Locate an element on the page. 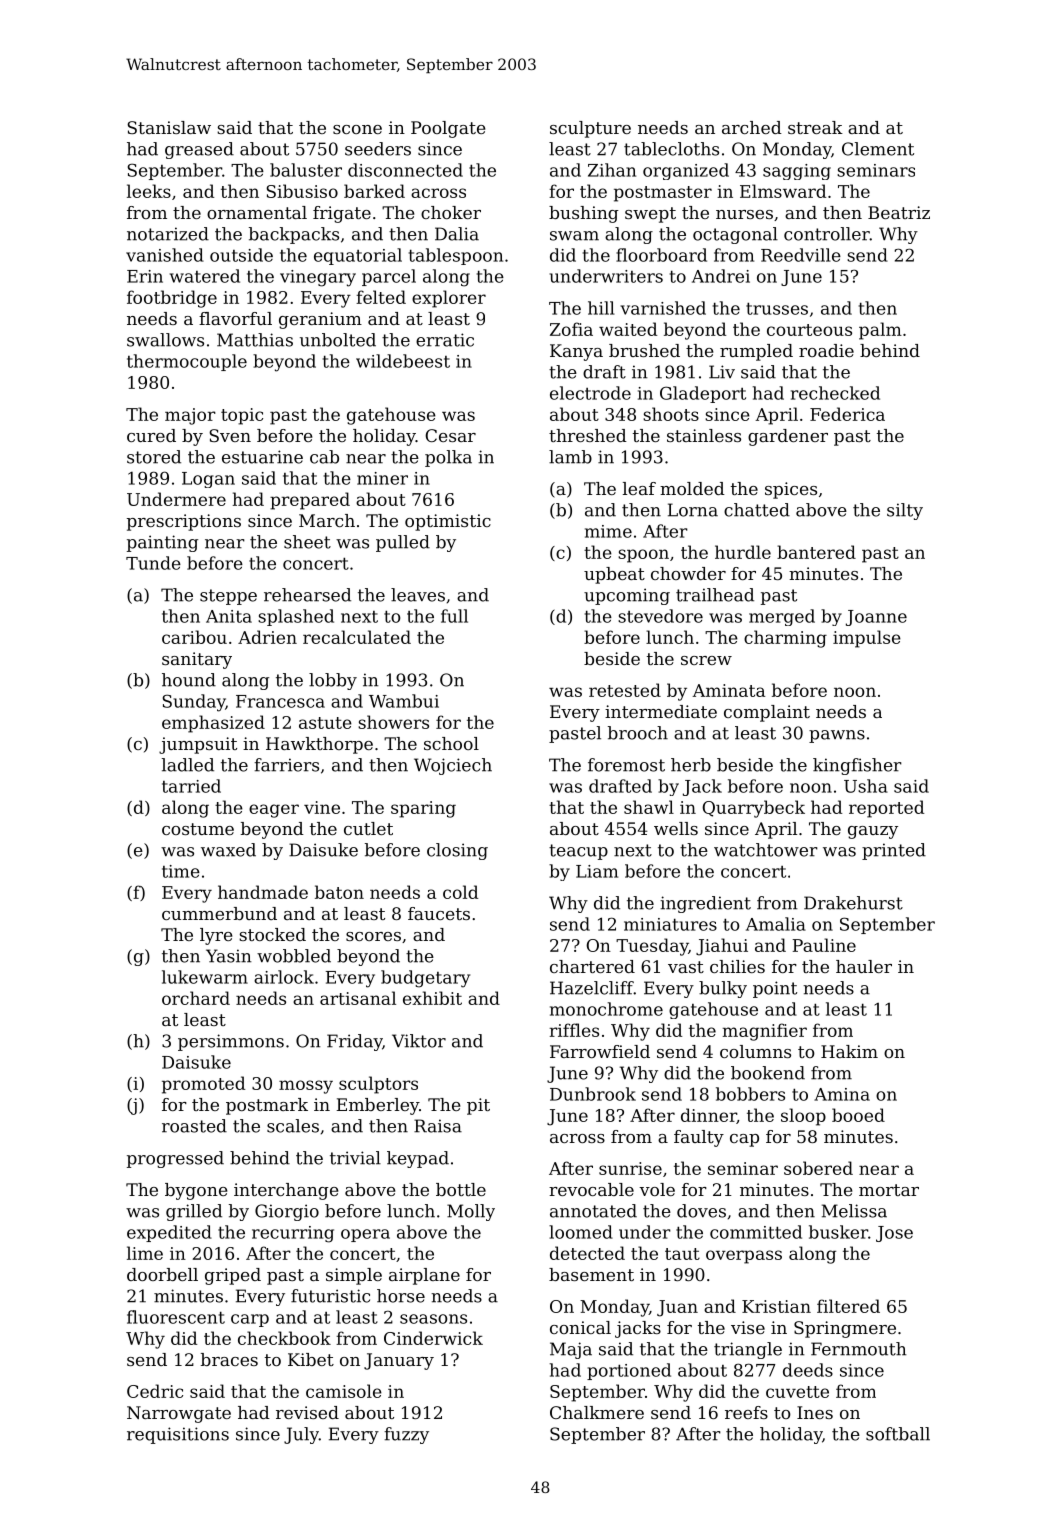  fluorescent is located at coordinates (176, 1317).
